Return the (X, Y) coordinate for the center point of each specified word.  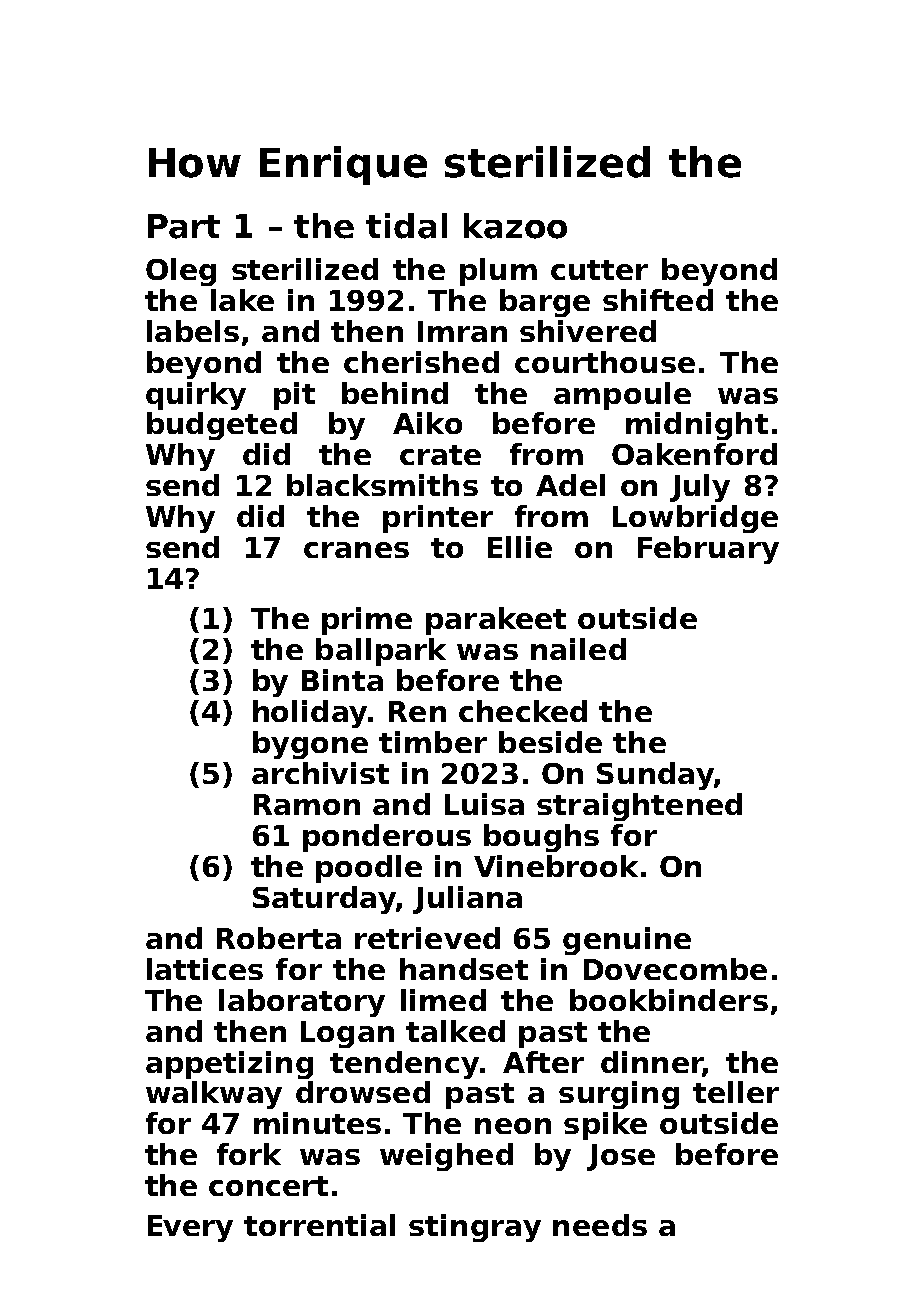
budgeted (222, 426)
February (708, 550)
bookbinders (669, 1000)
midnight (697, 426)
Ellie (520, 547)
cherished (421, 362)
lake (242, 300)
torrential (319, 1225)
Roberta (279, 938)
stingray (475, 1228)
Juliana (467, 900)
